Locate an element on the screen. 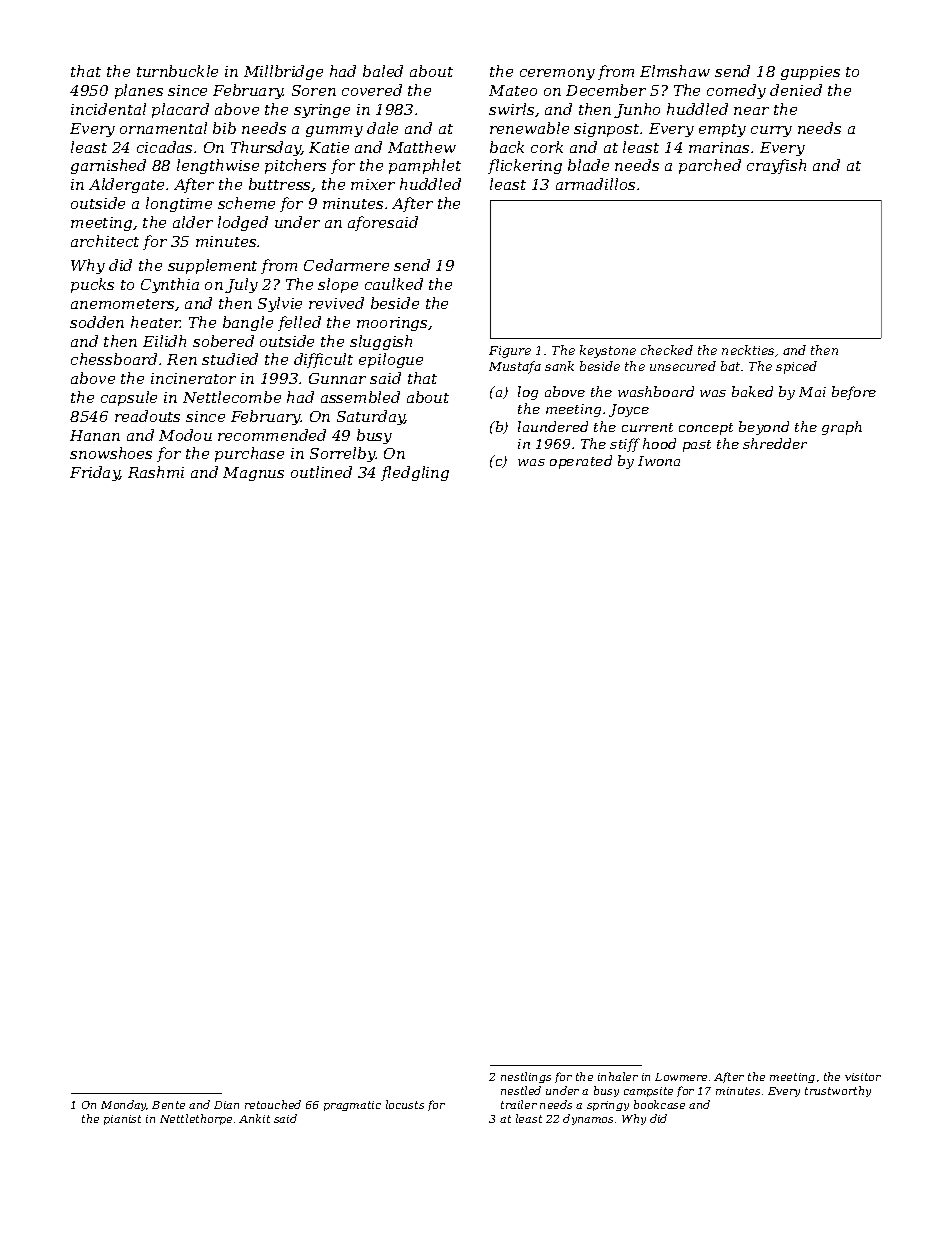 Image resolution: width=952 pixels, height=1233 pixels. graph is located at coordinates (842, 428).
